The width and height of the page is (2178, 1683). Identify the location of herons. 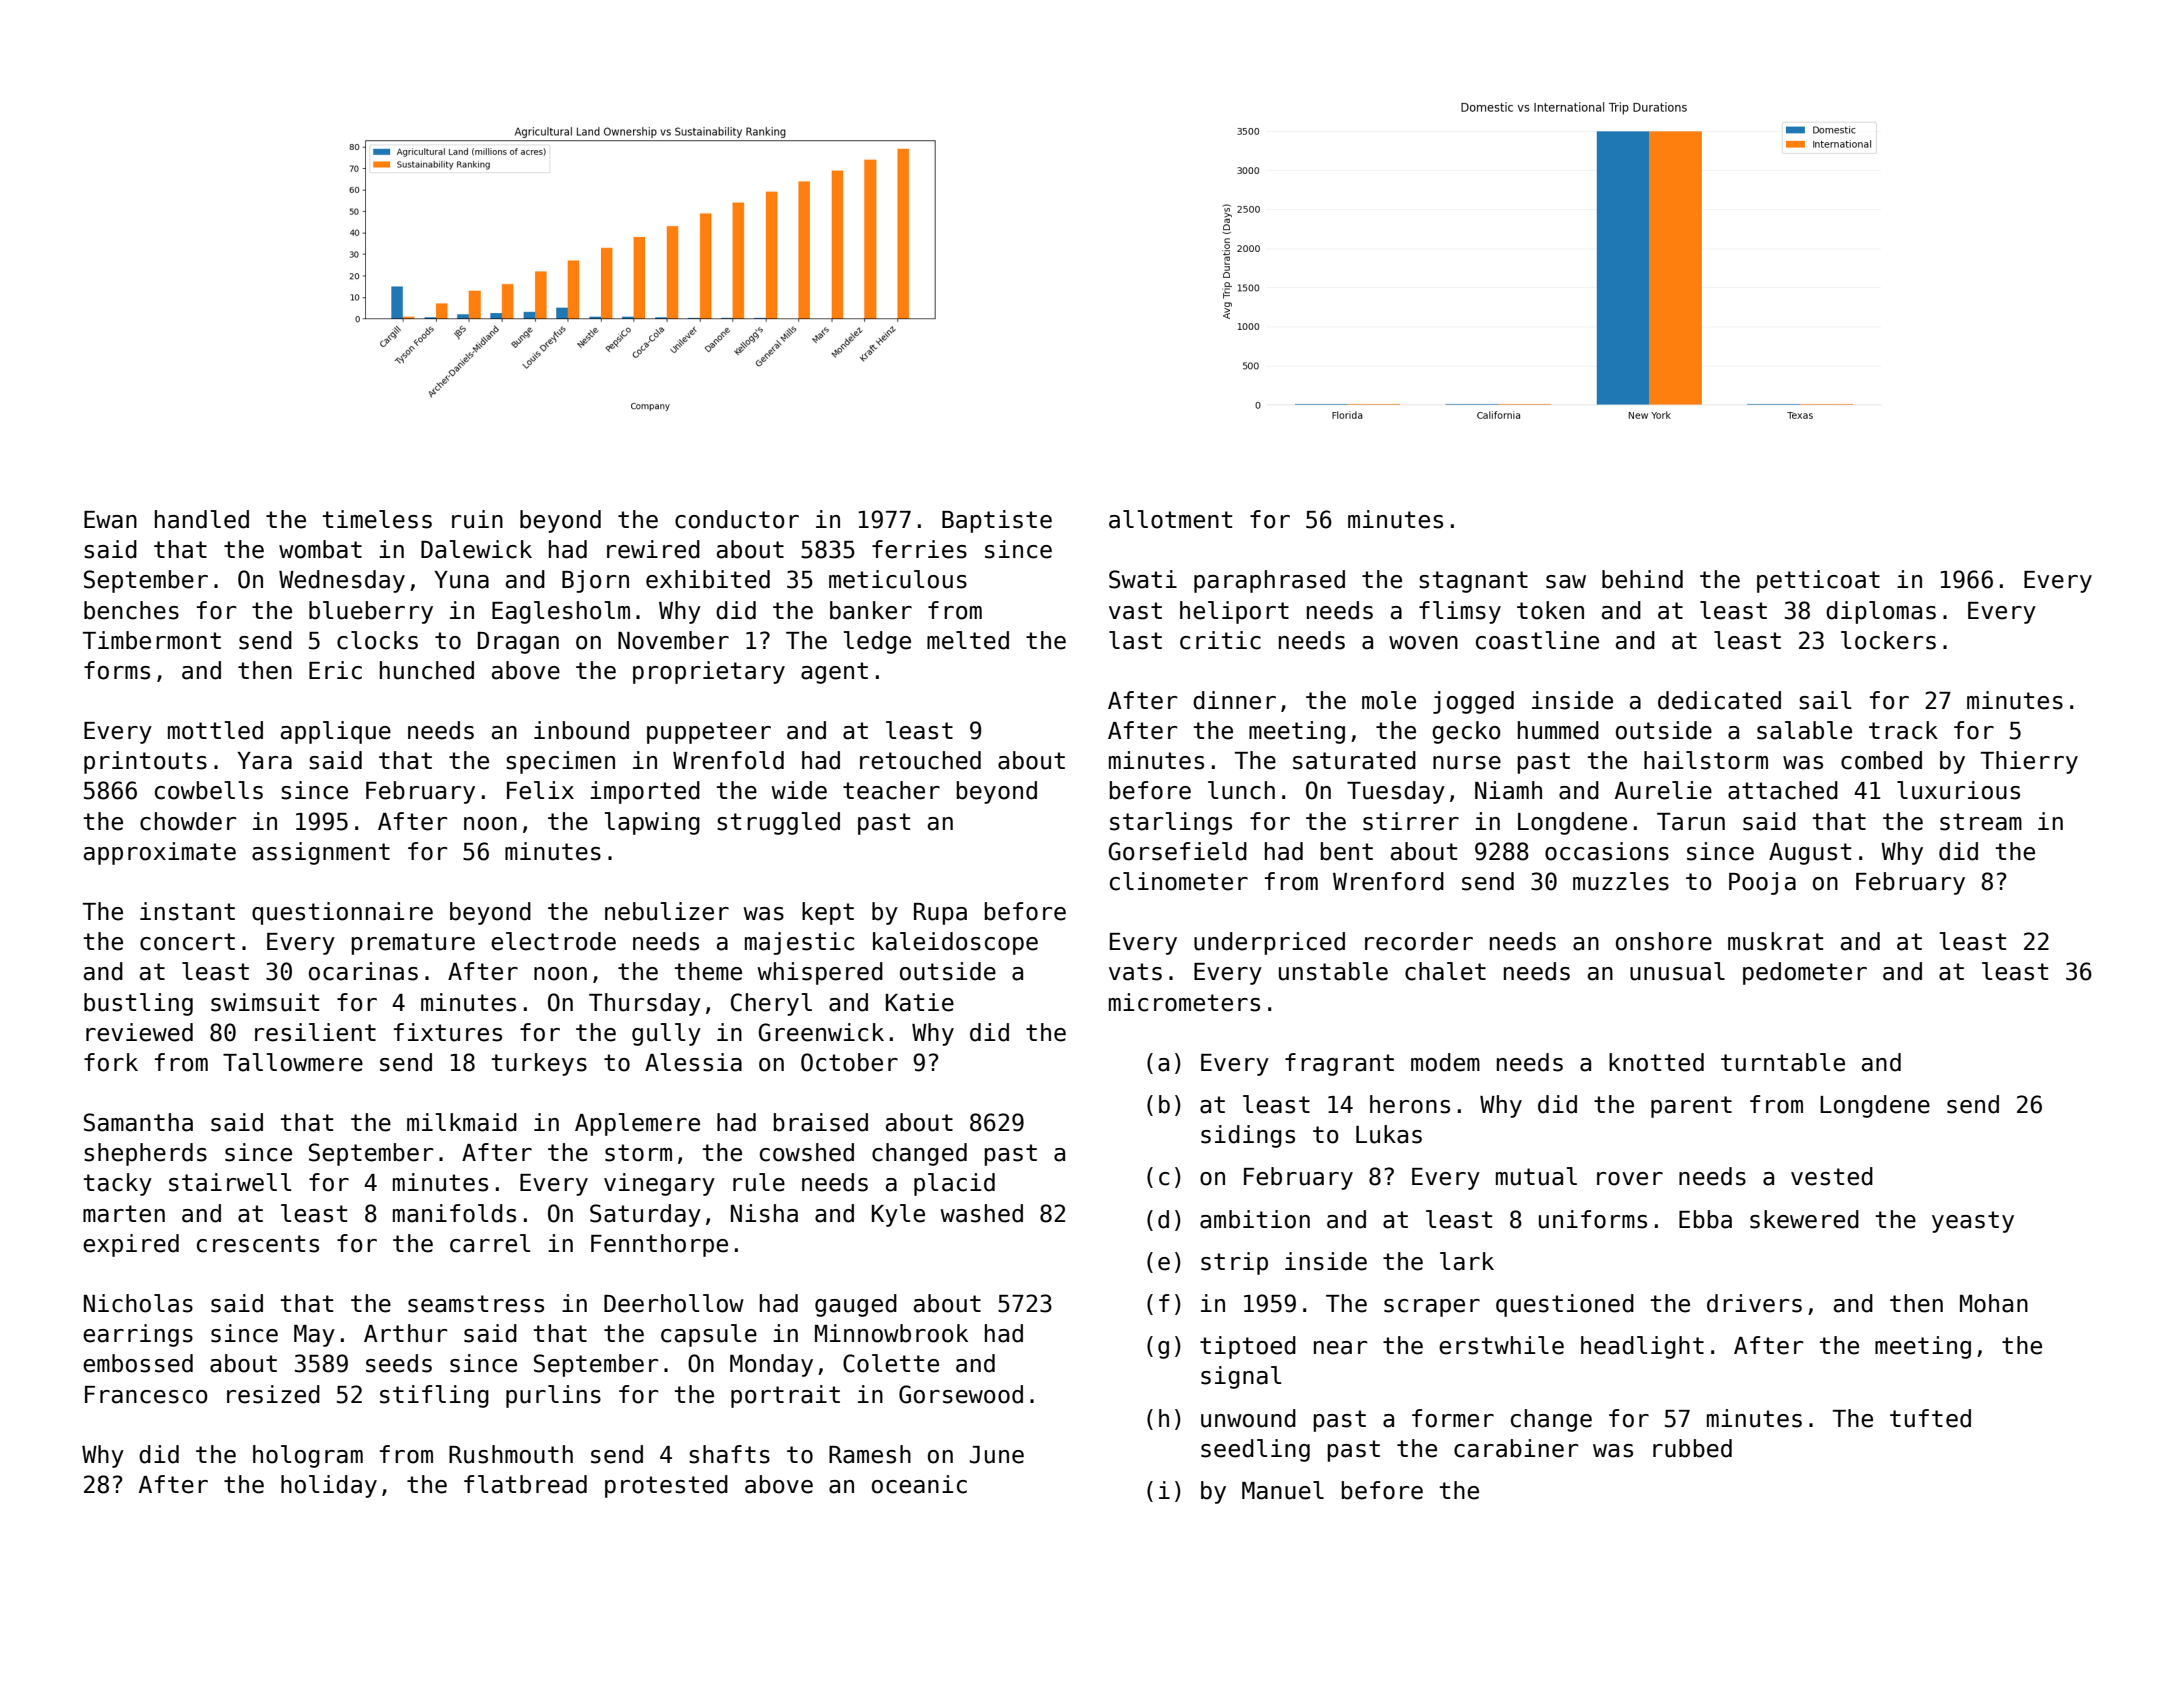
(1410, 1104).
